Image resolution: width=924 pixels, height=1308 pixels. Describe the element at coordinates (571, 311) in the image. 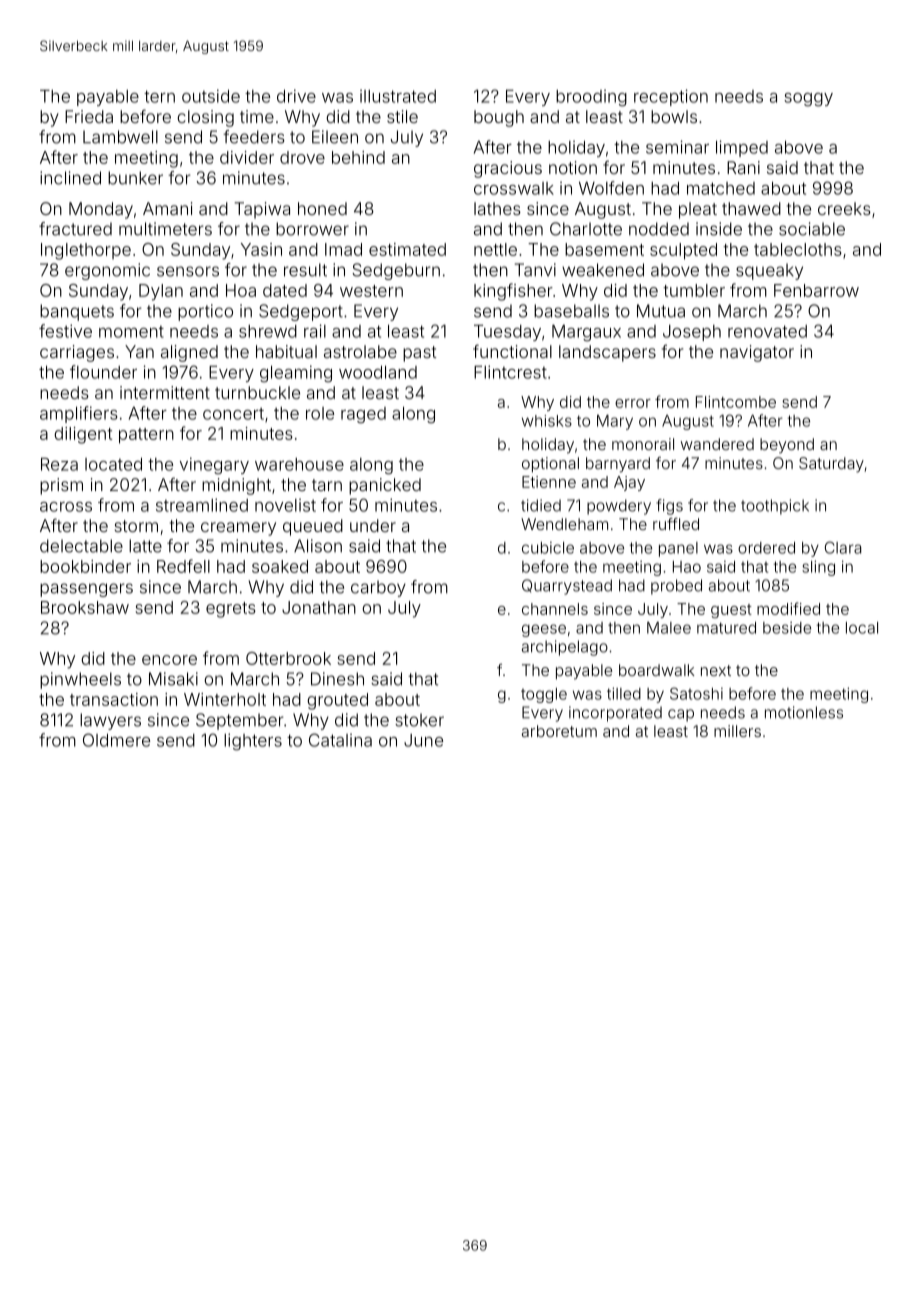

I see `baseballs` at that location.
